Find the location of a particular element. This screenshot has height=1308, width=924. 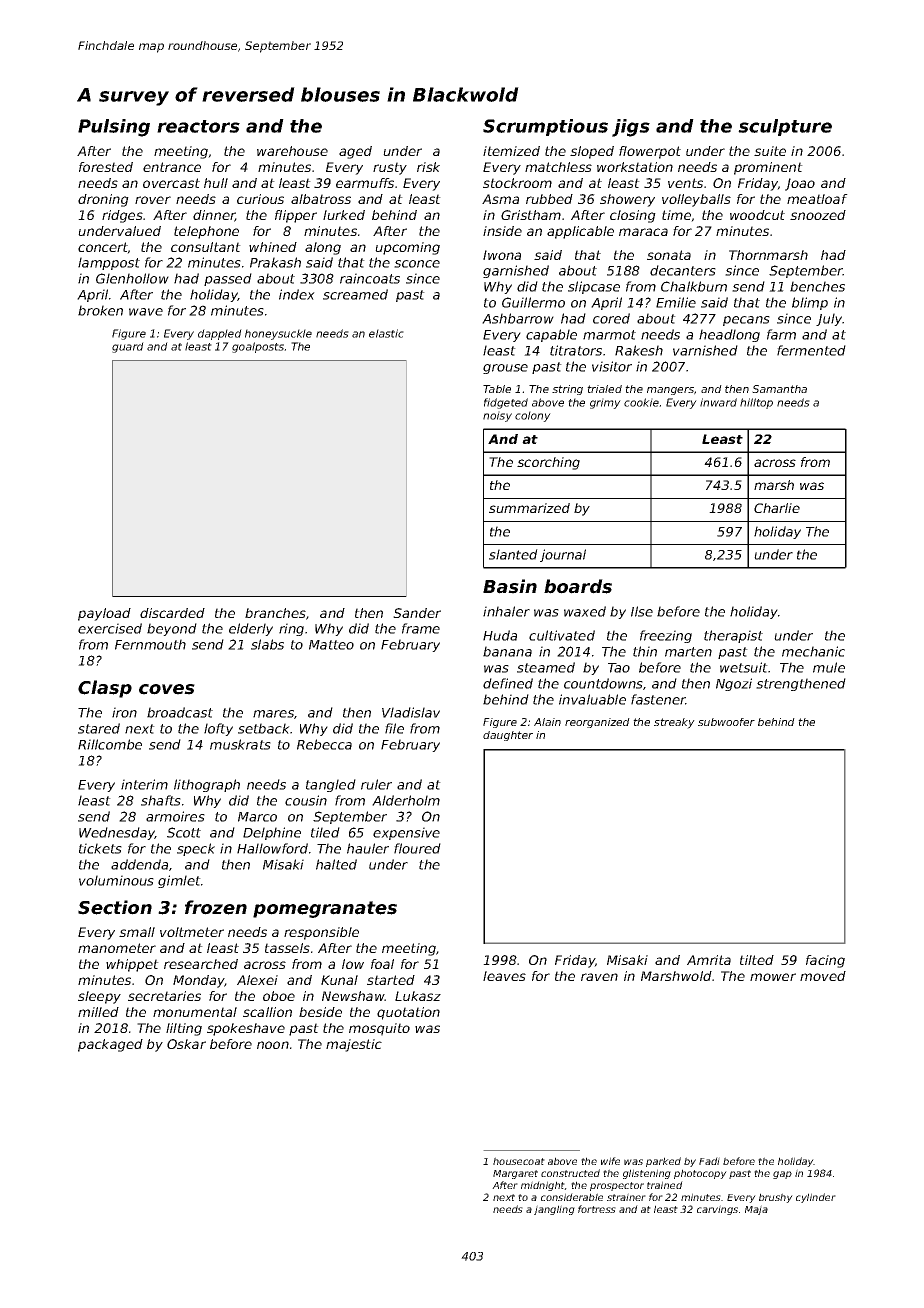

milled is located at coordinates (98, 1012).
